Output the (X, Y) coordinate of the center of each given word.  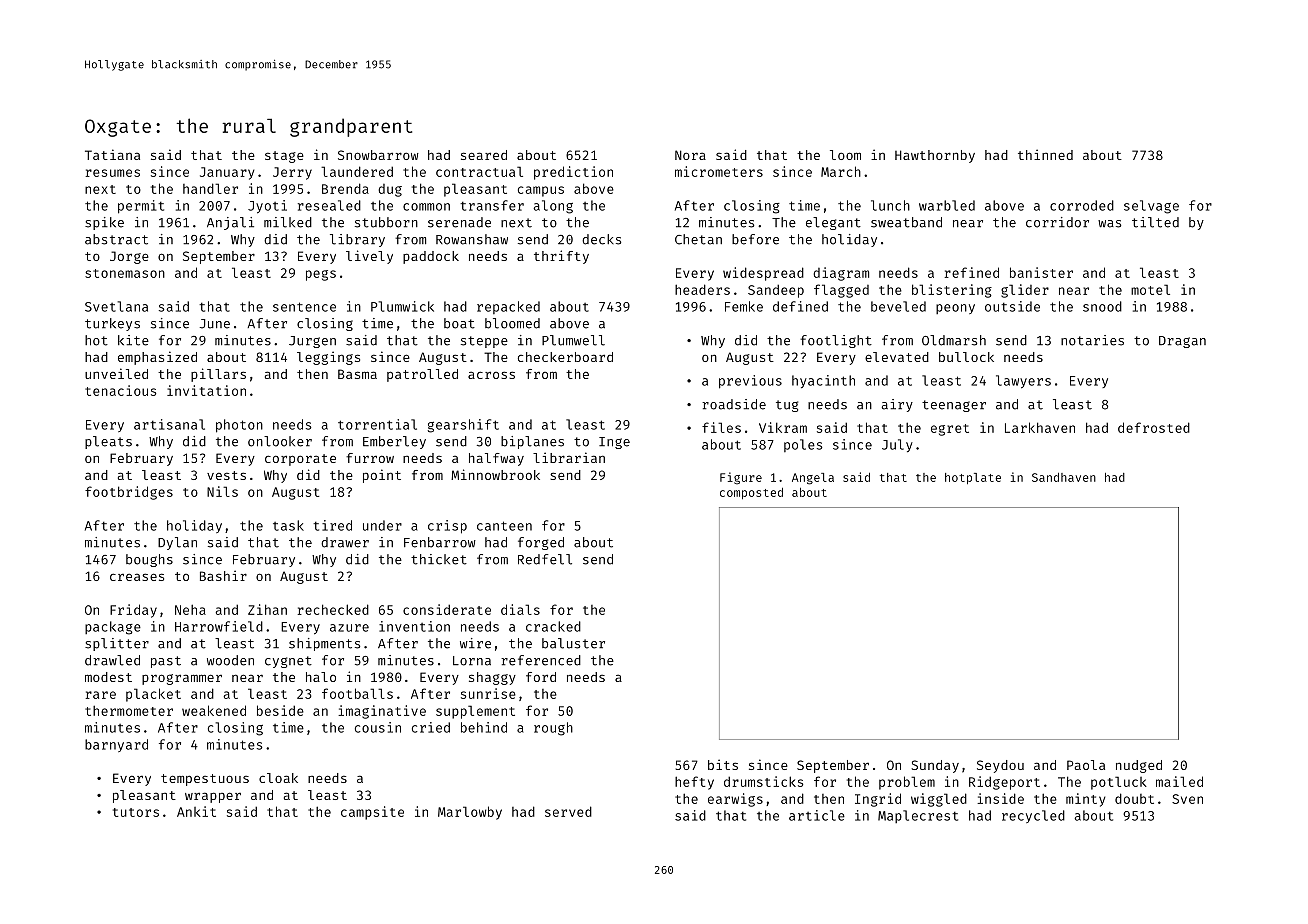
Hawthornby (935, 156)
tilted (1155, 222)
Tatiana (112, 154)
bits (723, 764)
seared (484, 155)
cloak (278, 778)
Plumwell (573, 340)
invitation (206, 390)
